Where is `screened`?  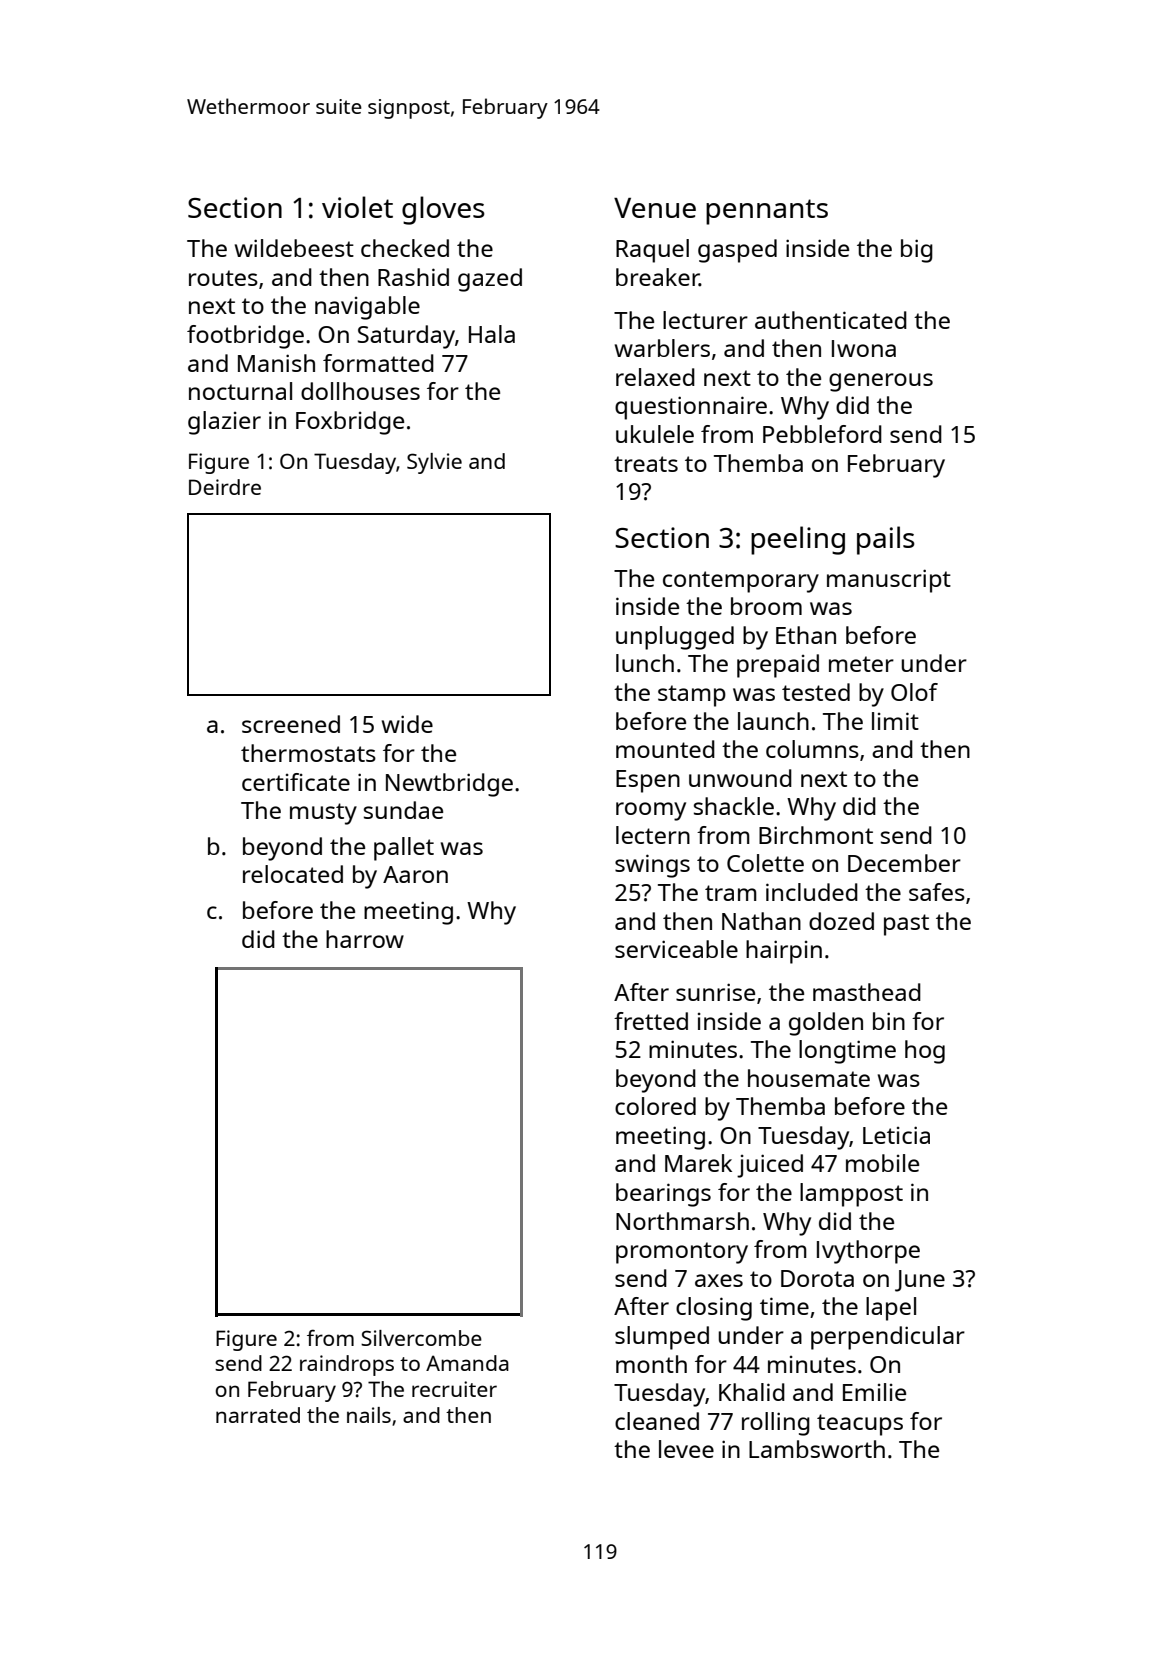 screened is located at coordinates (291, 724).
